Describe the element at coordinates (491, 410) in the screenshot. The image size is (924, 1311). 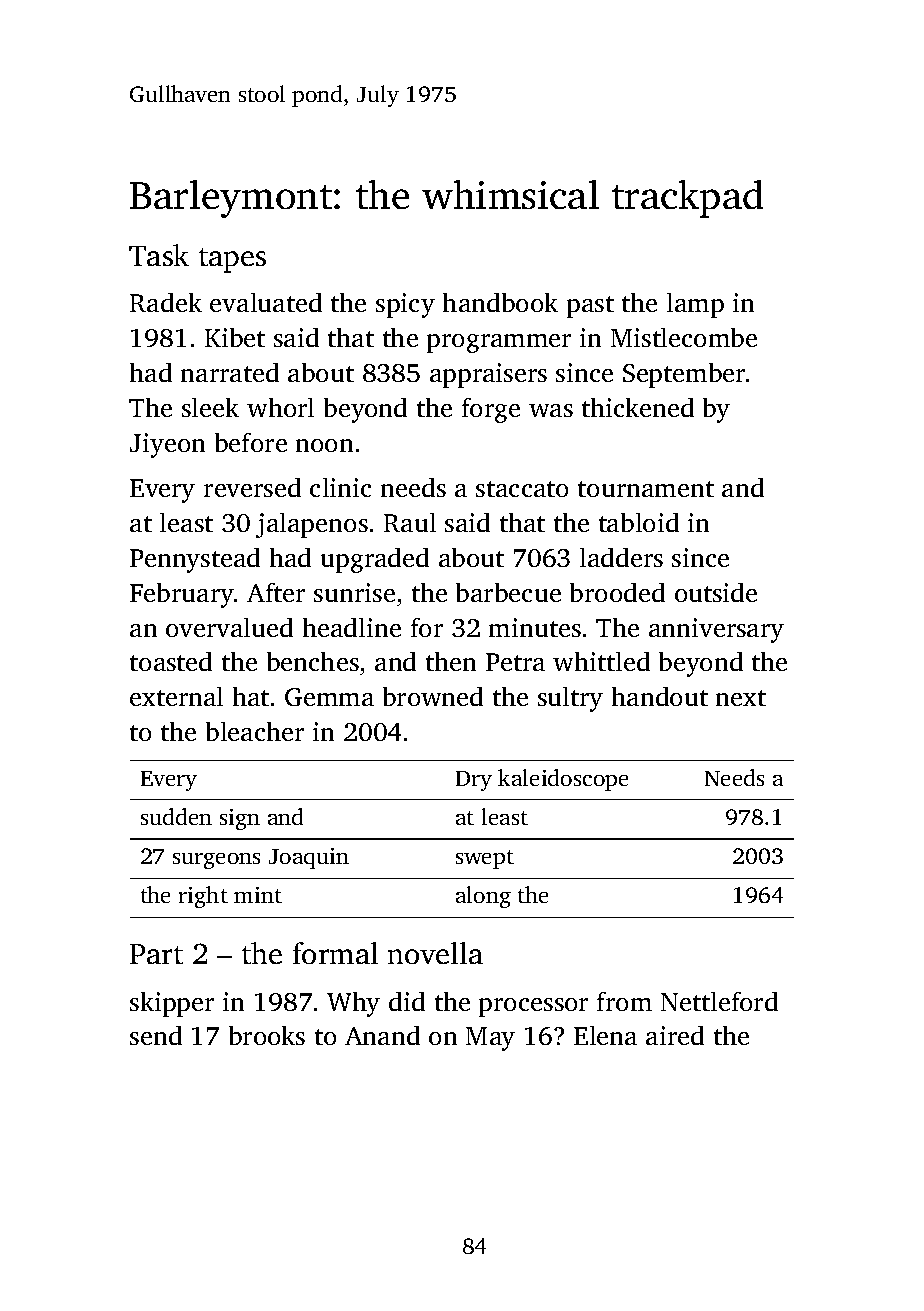
I see `forge` at that location.
